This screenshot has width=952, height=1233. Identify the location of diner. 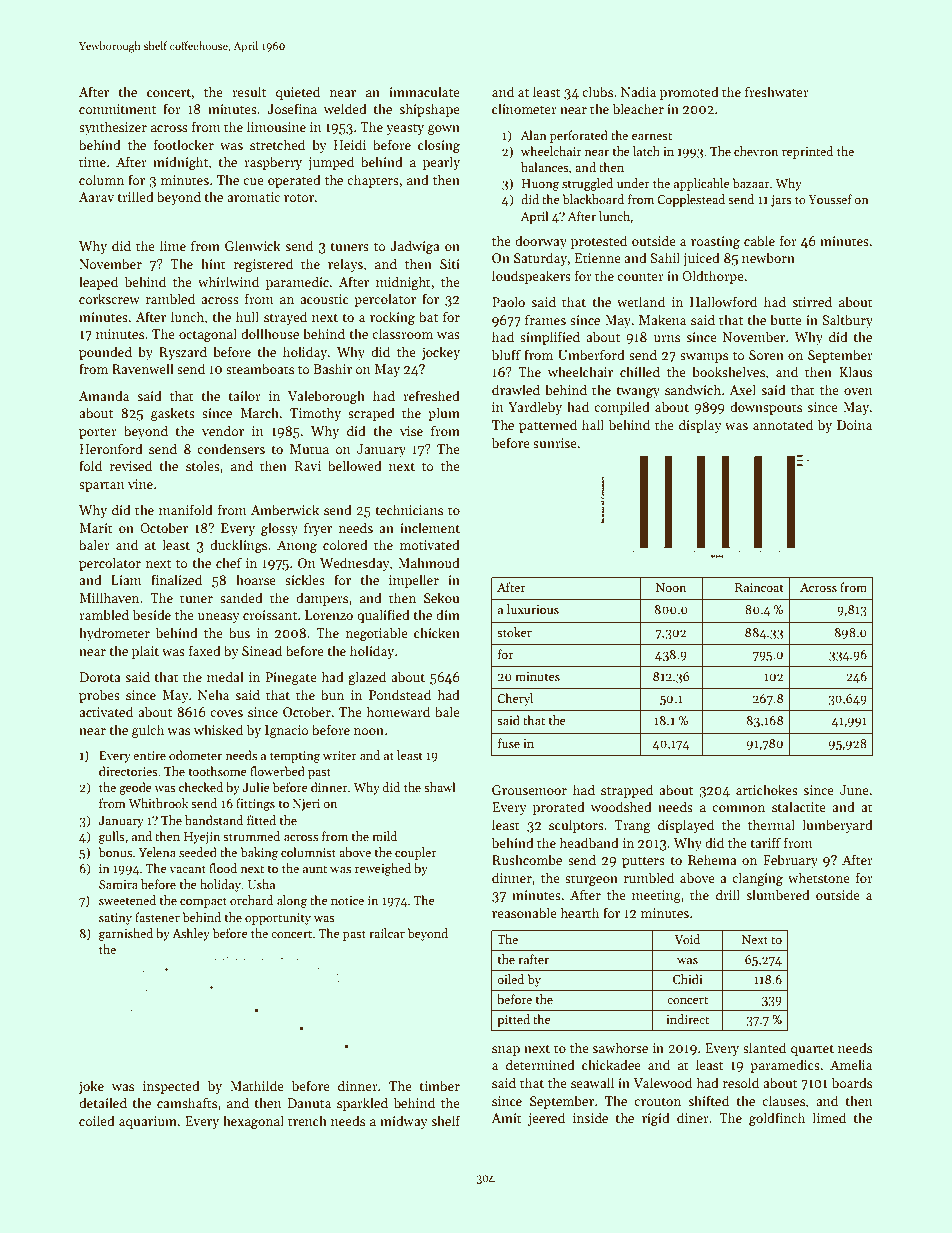
(693, 1117).
